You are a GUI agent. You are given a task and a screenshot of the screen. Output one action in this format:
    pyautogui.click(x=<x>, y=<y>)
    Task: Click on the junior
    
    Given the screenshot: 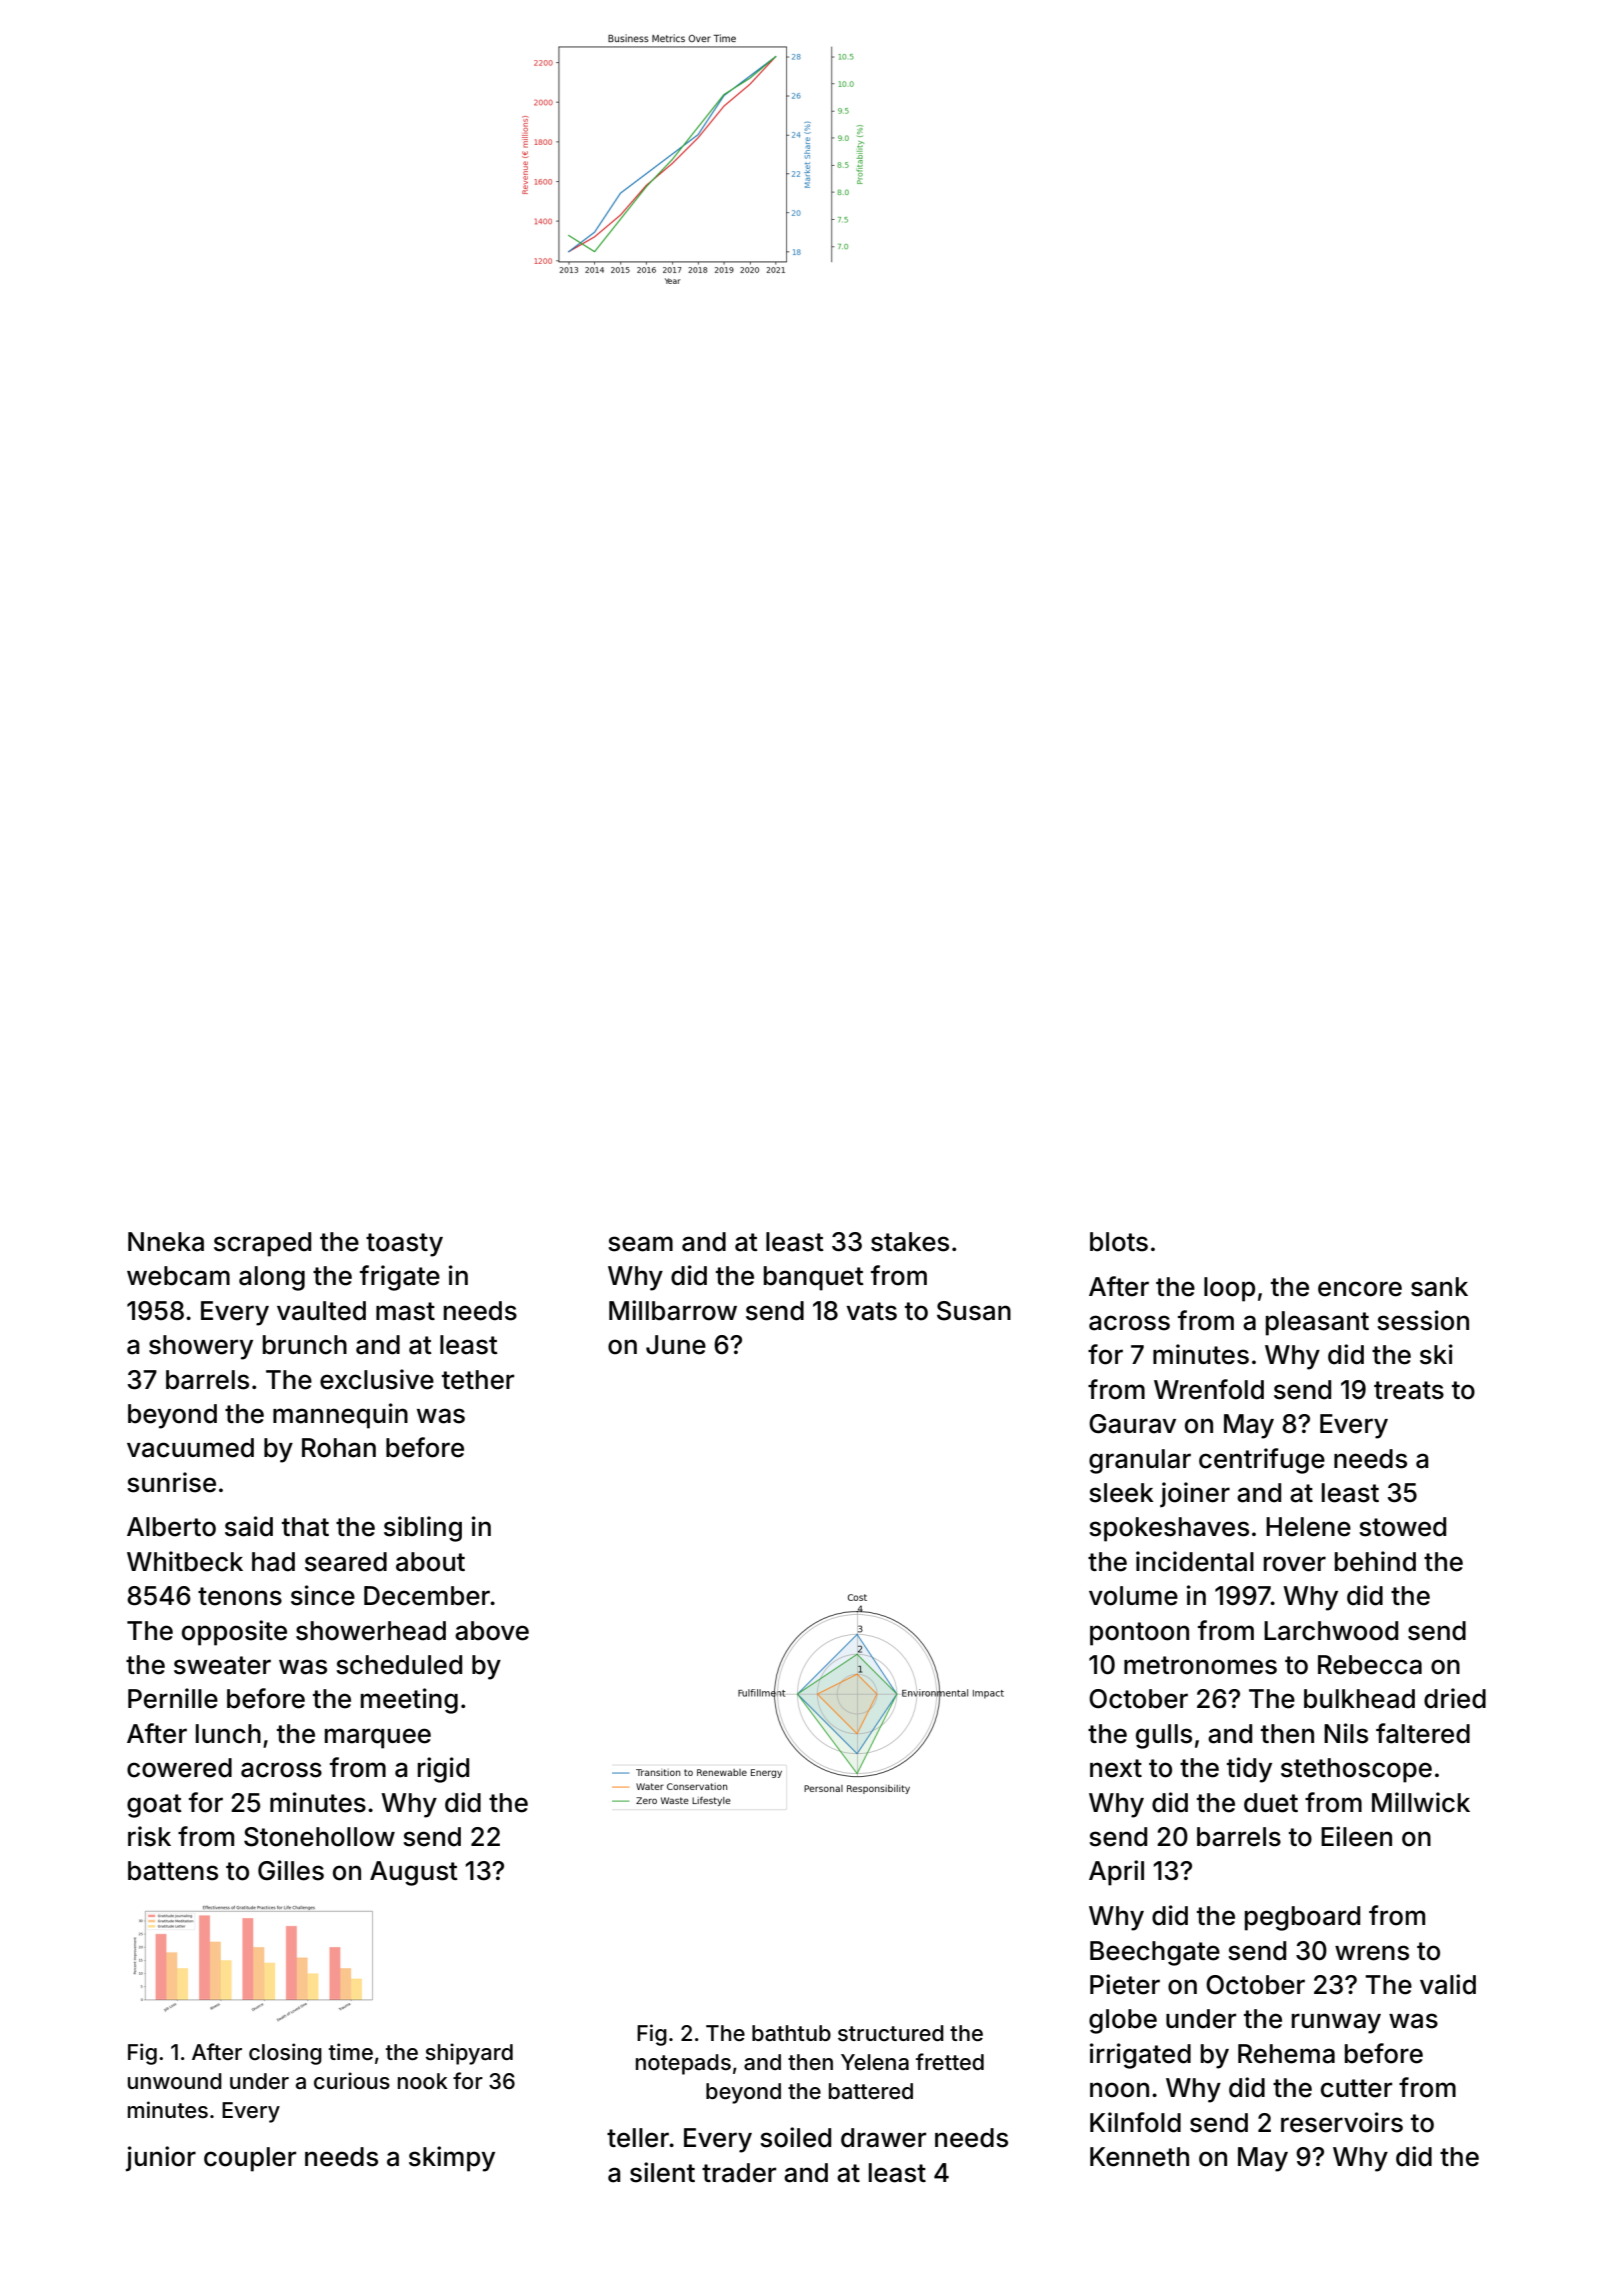 What is the action you would take?
    pyautogui.click(x=161, y=2159)
